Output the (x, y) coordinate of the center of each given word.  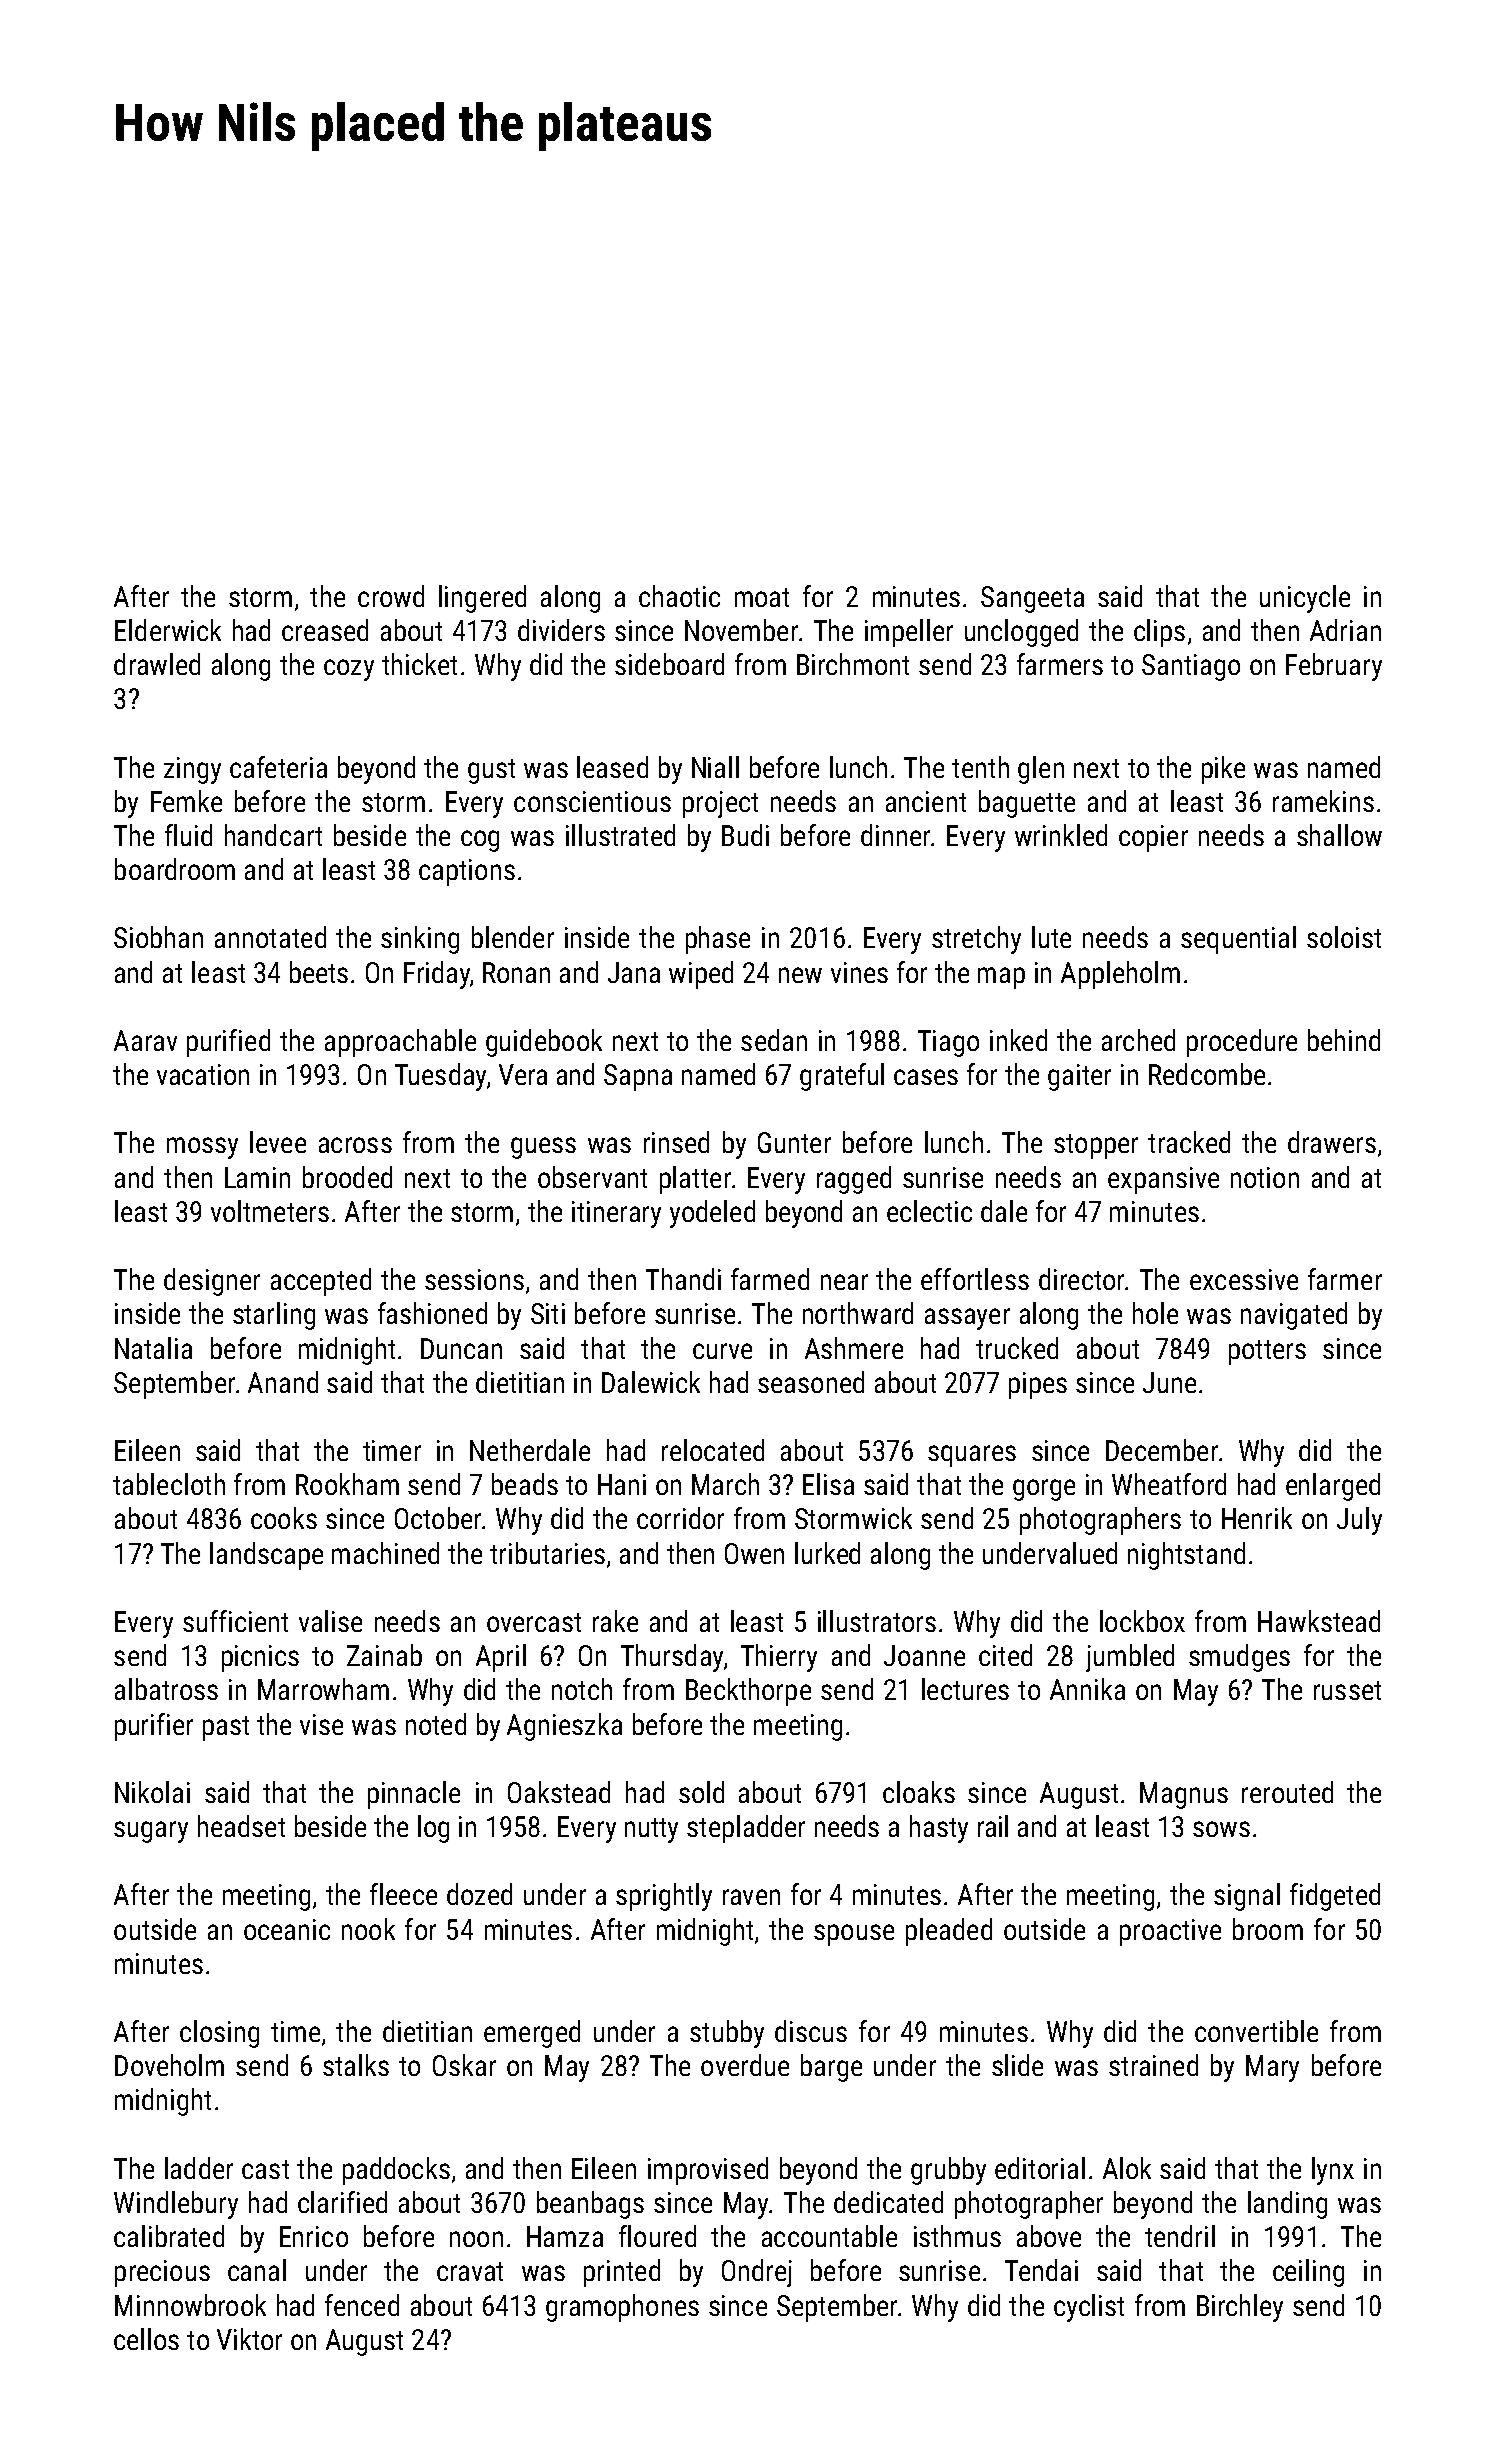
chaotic (679, 596)
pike (1223, 770)
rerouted (1287, 1792)
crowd (391, 596)
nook (368, 1929)
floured (657, 2236)
